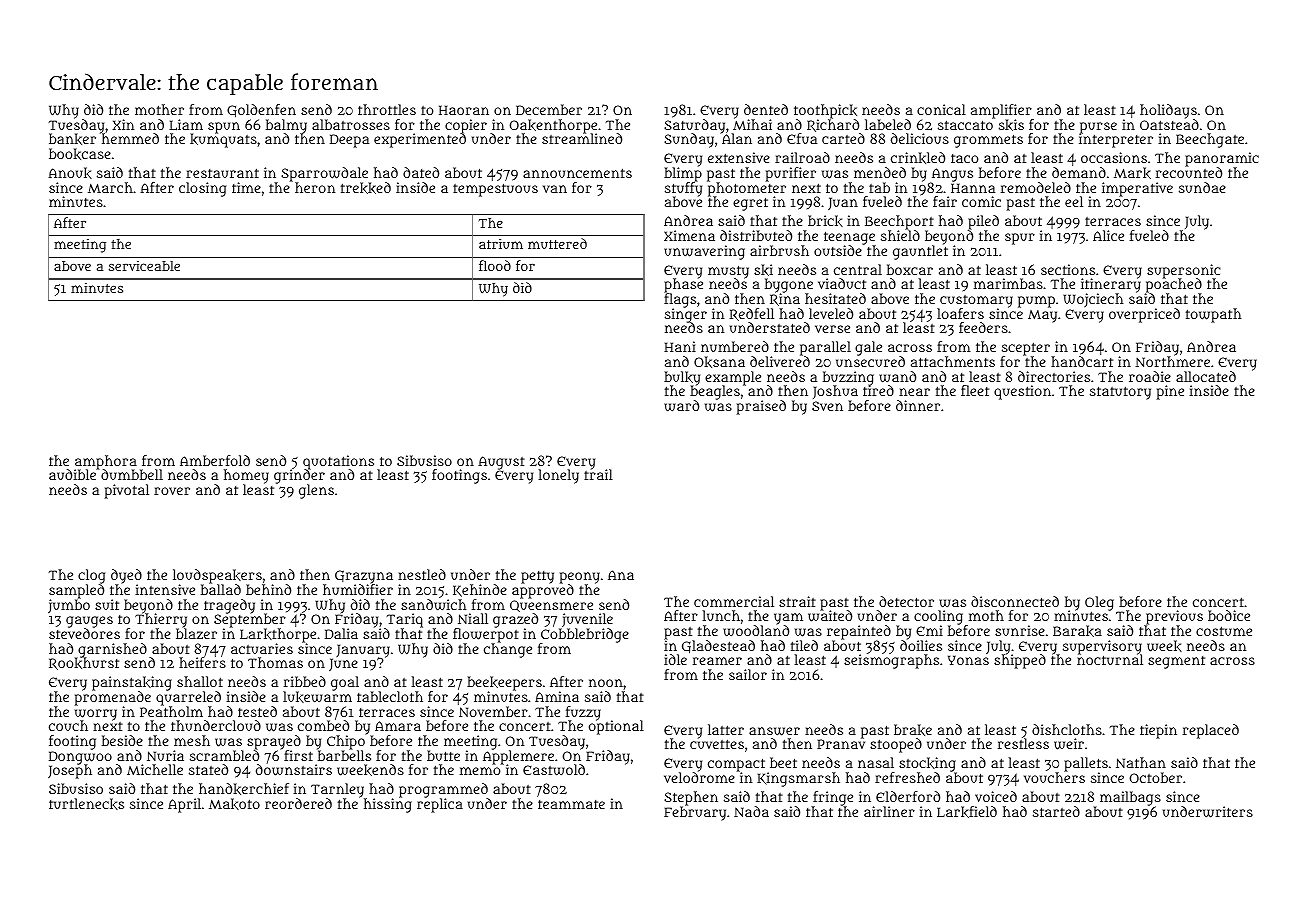 The image size is (1308, 924). What do you see at coordinates (72, 475) in the screenshot?
I see `audible` at bounding box center [72, 475].
